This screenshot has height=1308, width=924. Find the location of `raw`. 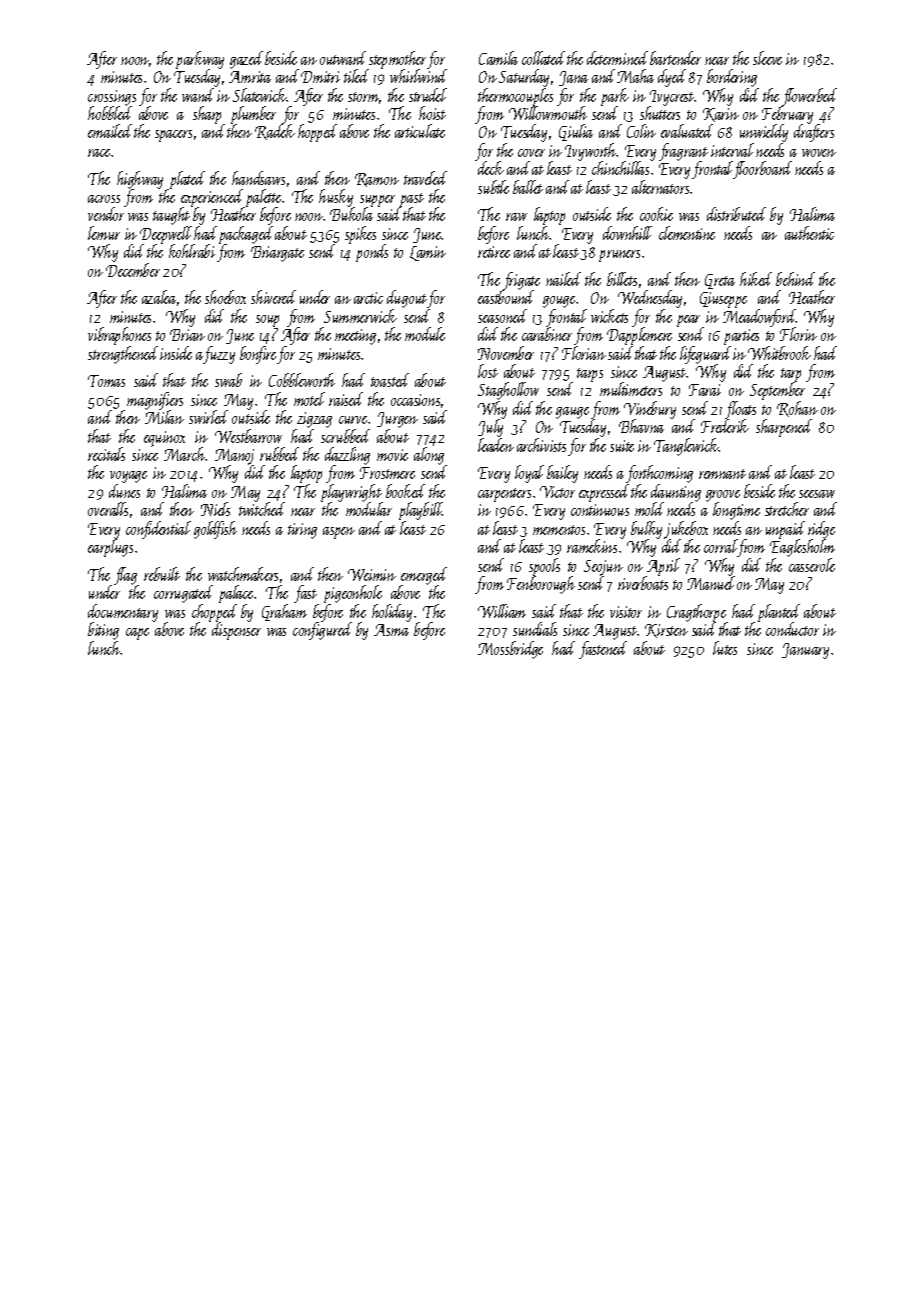

raw is located at coordinates (516, 217).
